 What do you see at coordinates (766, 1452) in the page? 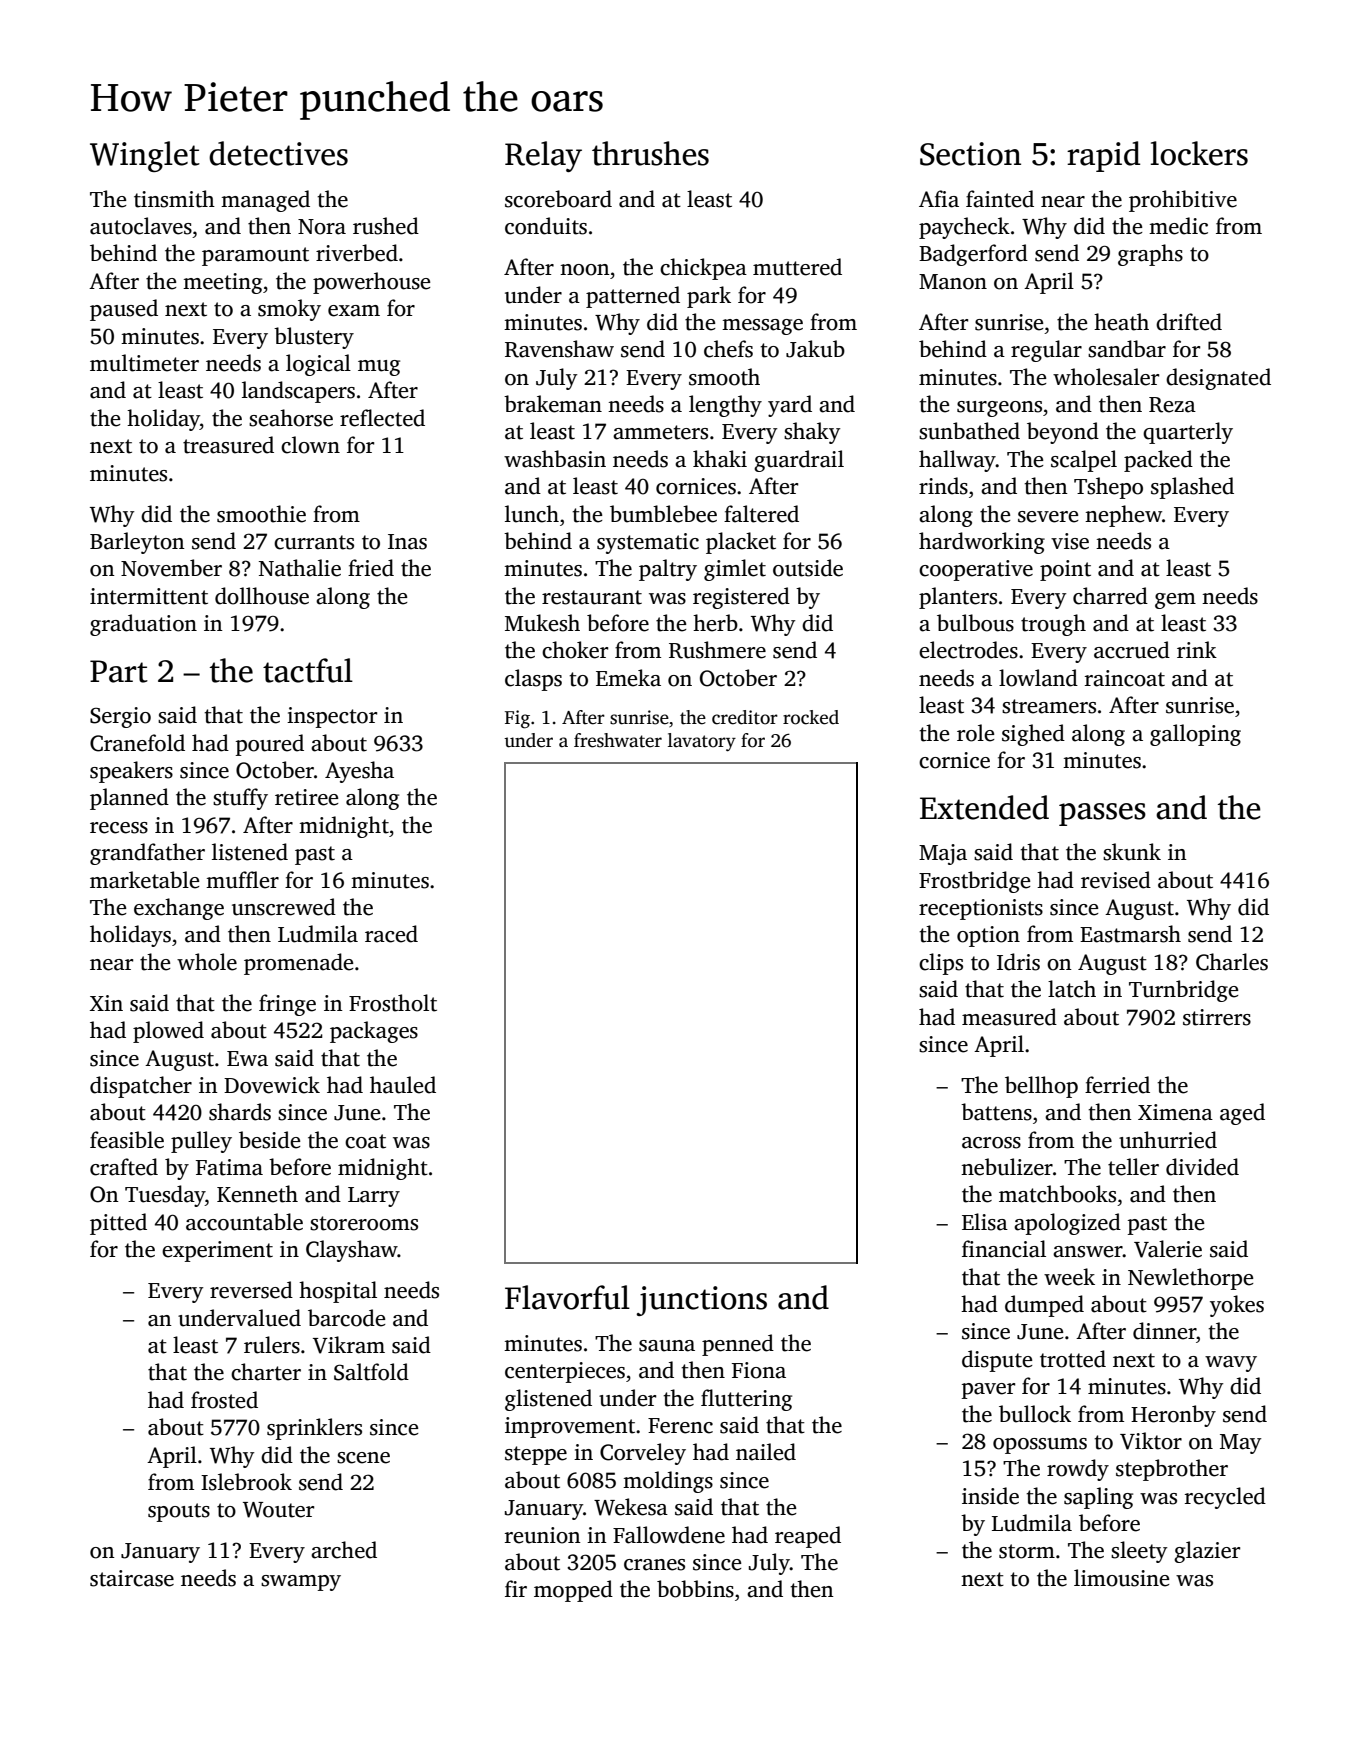
I see `nailed` at bounding box center [766, 1452].
